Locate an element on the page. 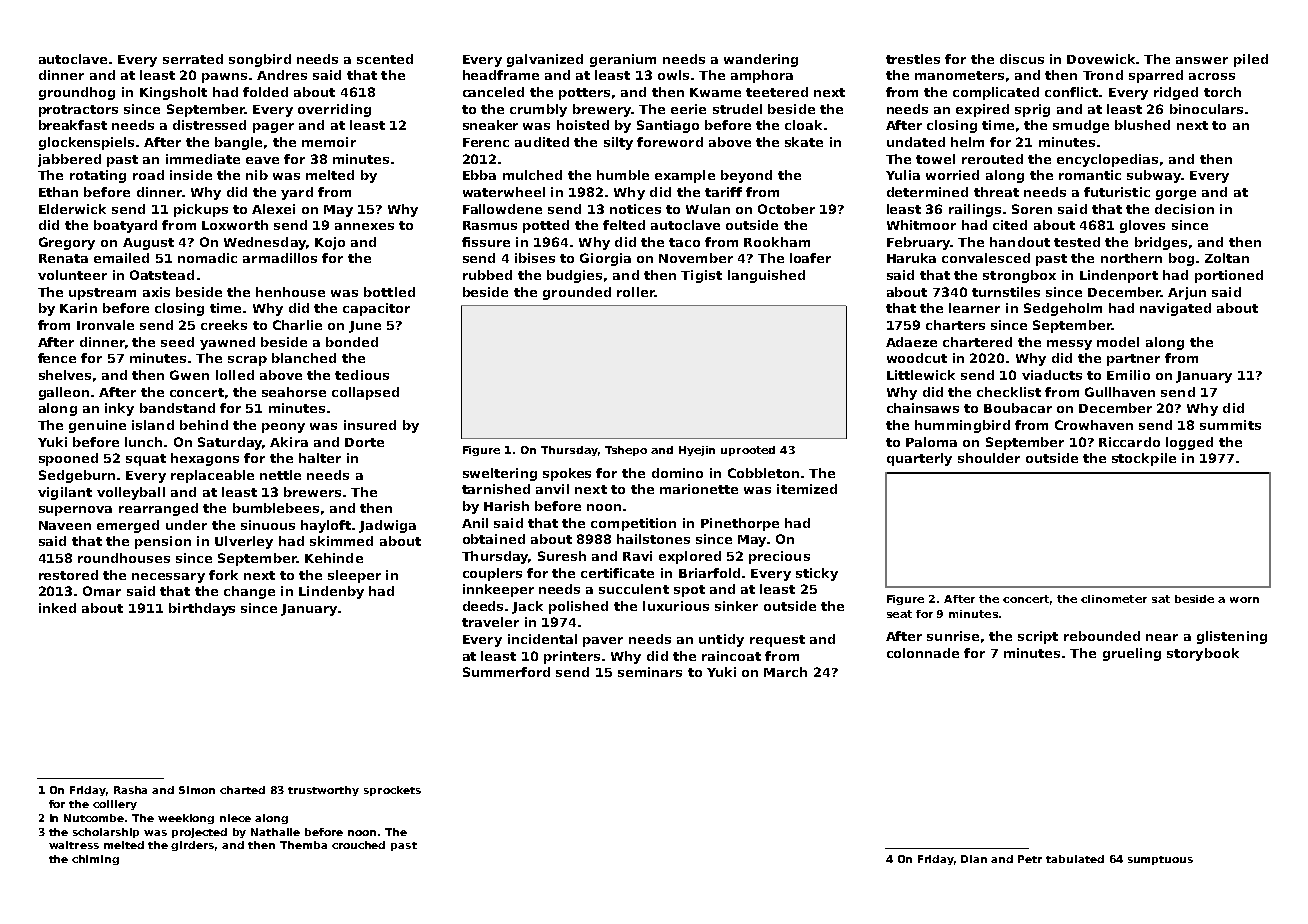 This image has height=924, width=1308. change is located at coordinates (249, 592).
